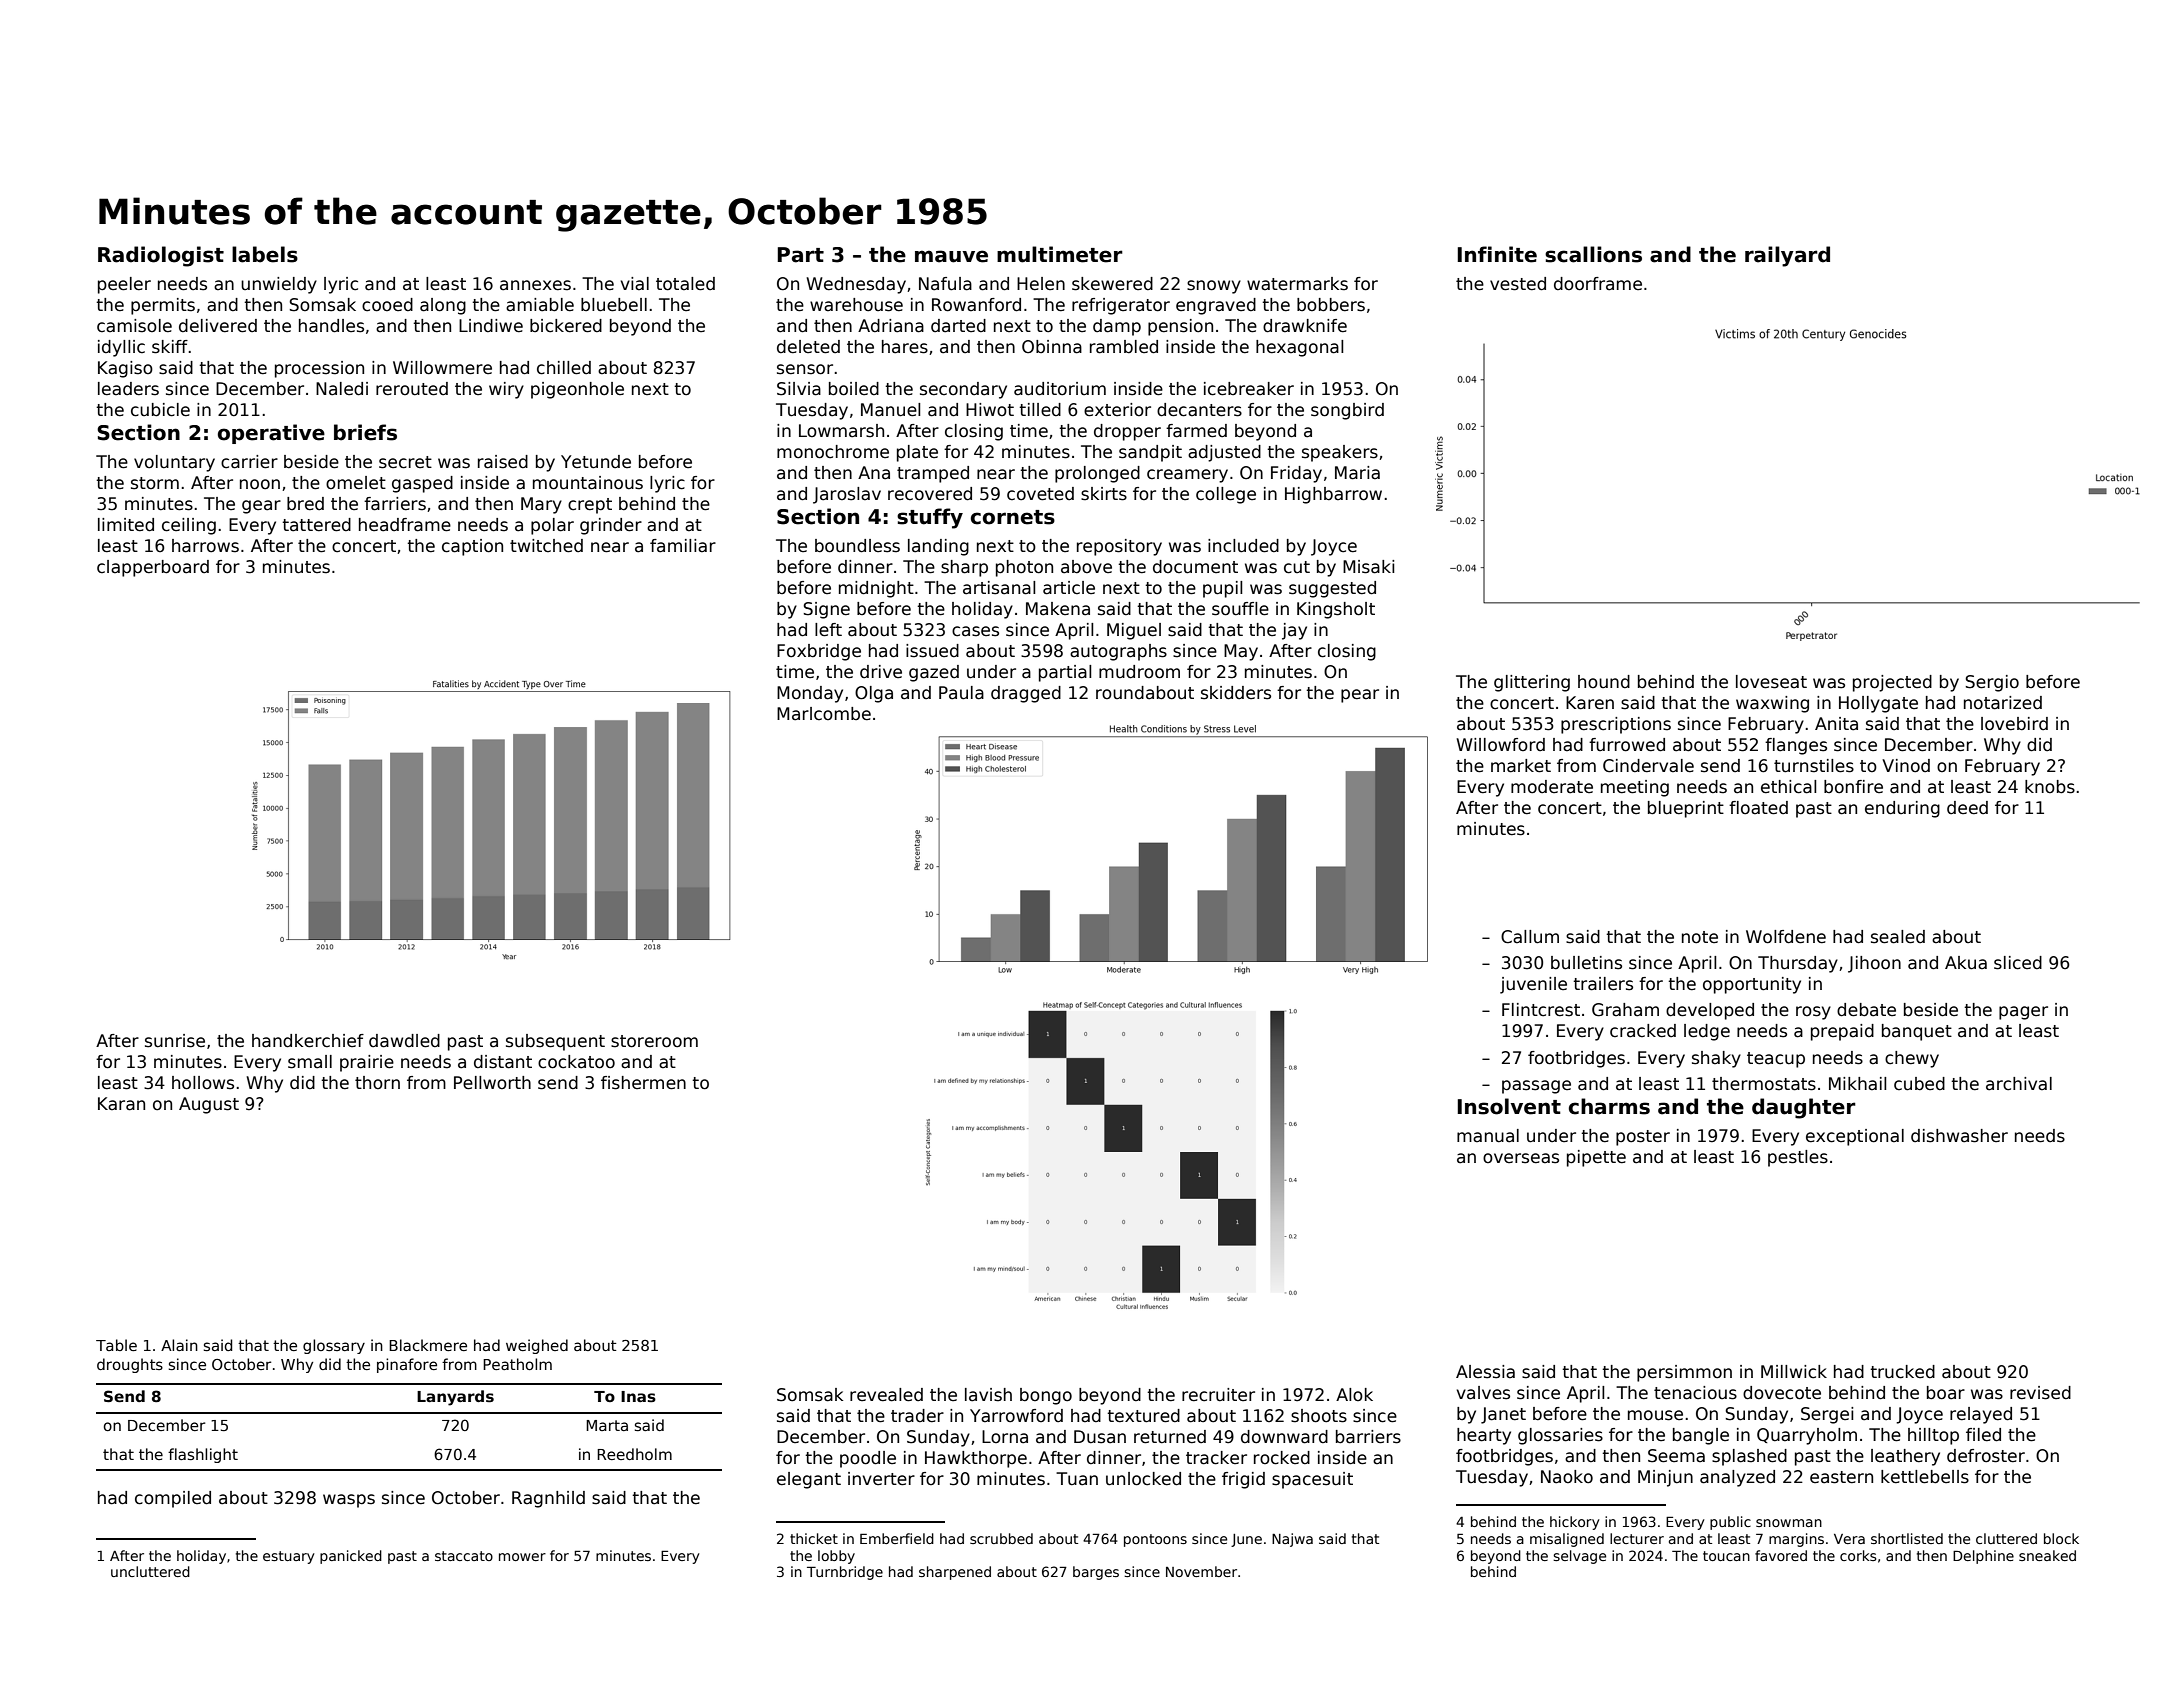 Image resolution: width=2178 pixels, height=1683 pixels. What do you see at coordinates (2018, 963) in the page?
I see `sliced` at bounding box center [2018, 963].
